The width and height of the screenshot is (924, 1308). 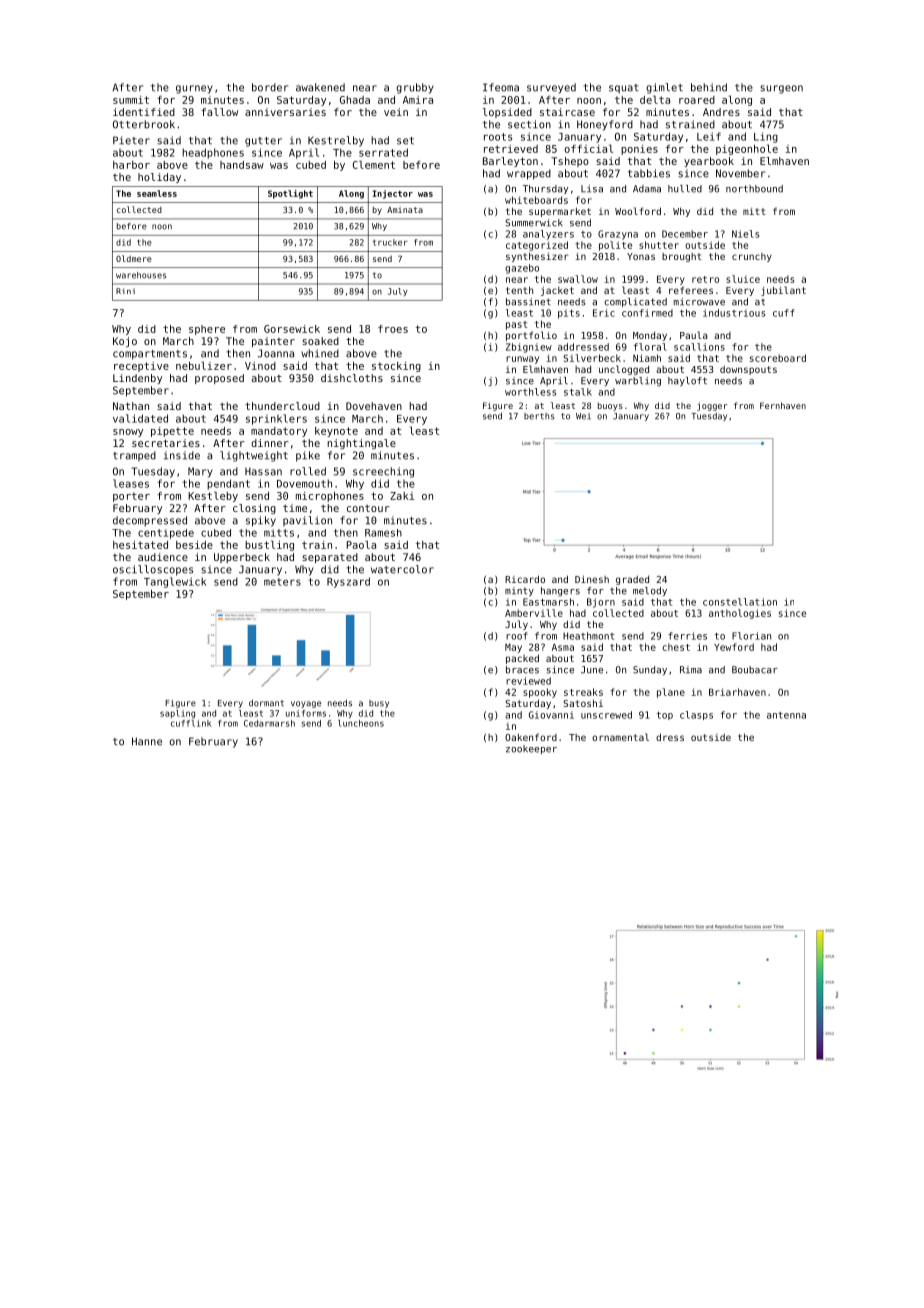 What do you see at coordinates (402, 496) in the screenshot?
I see `Zaki` at bounding box center [402, 496].
